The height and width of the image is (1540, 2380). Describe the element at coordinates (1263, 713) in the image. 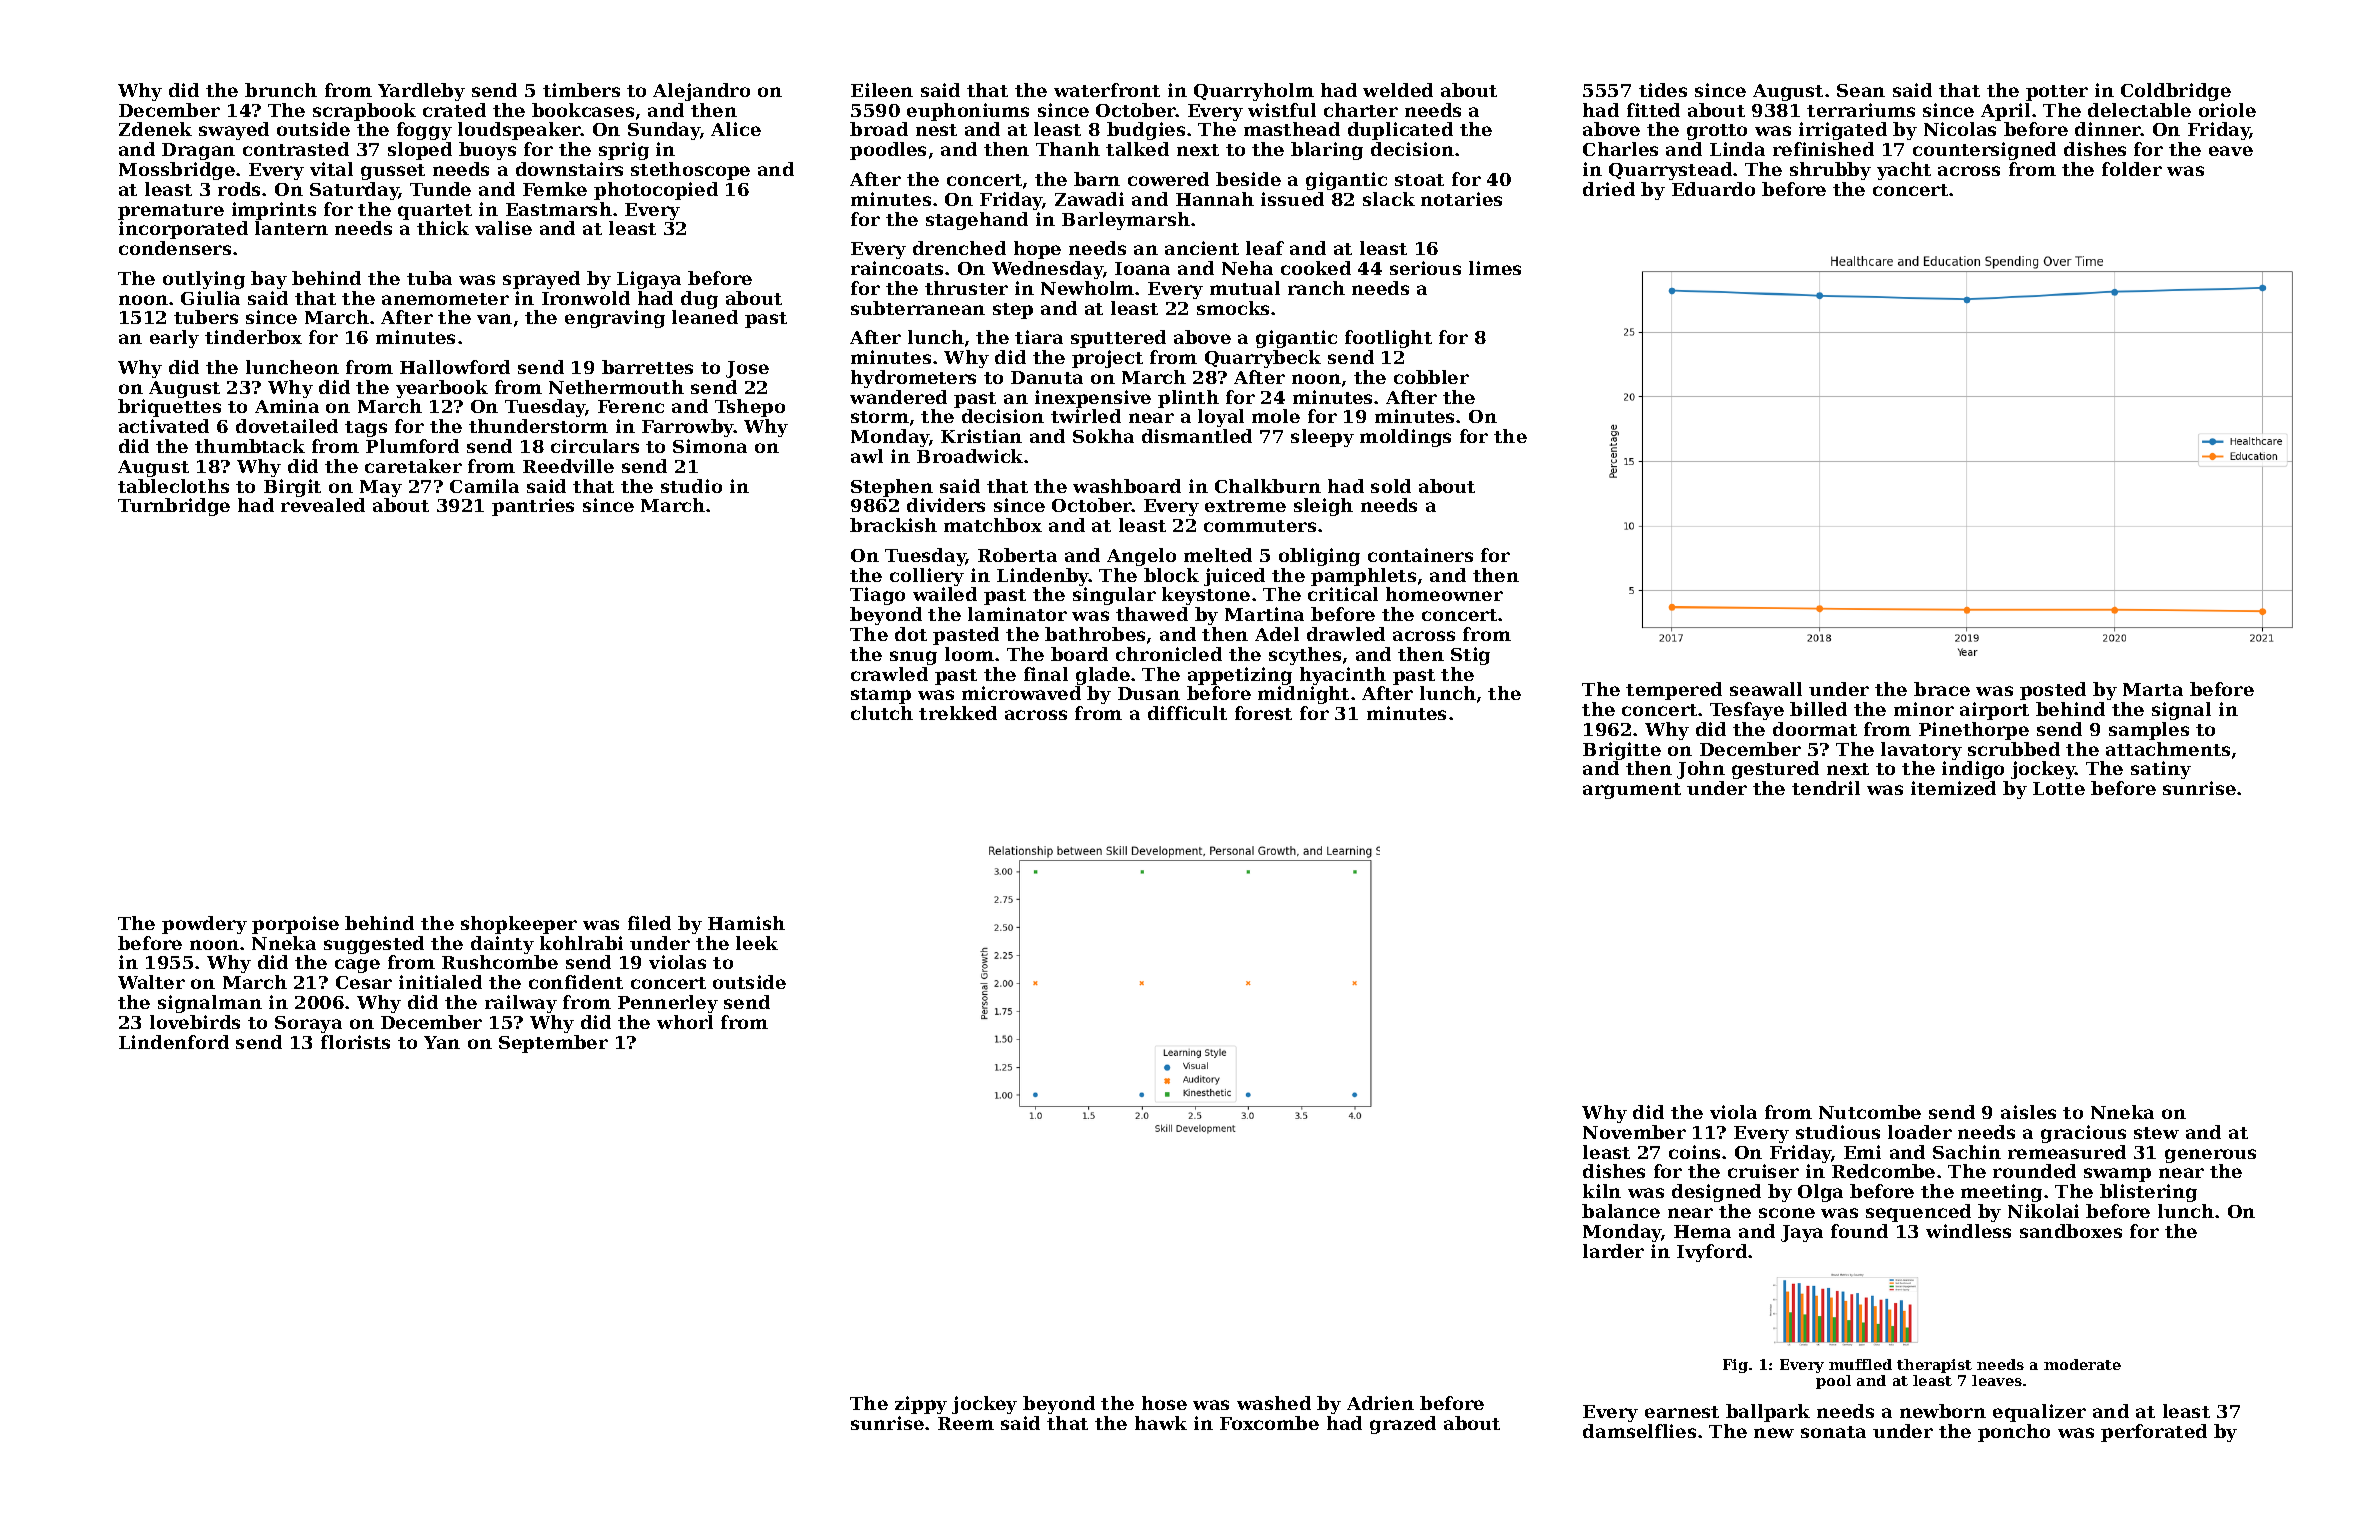

I see `forest` at that location.
